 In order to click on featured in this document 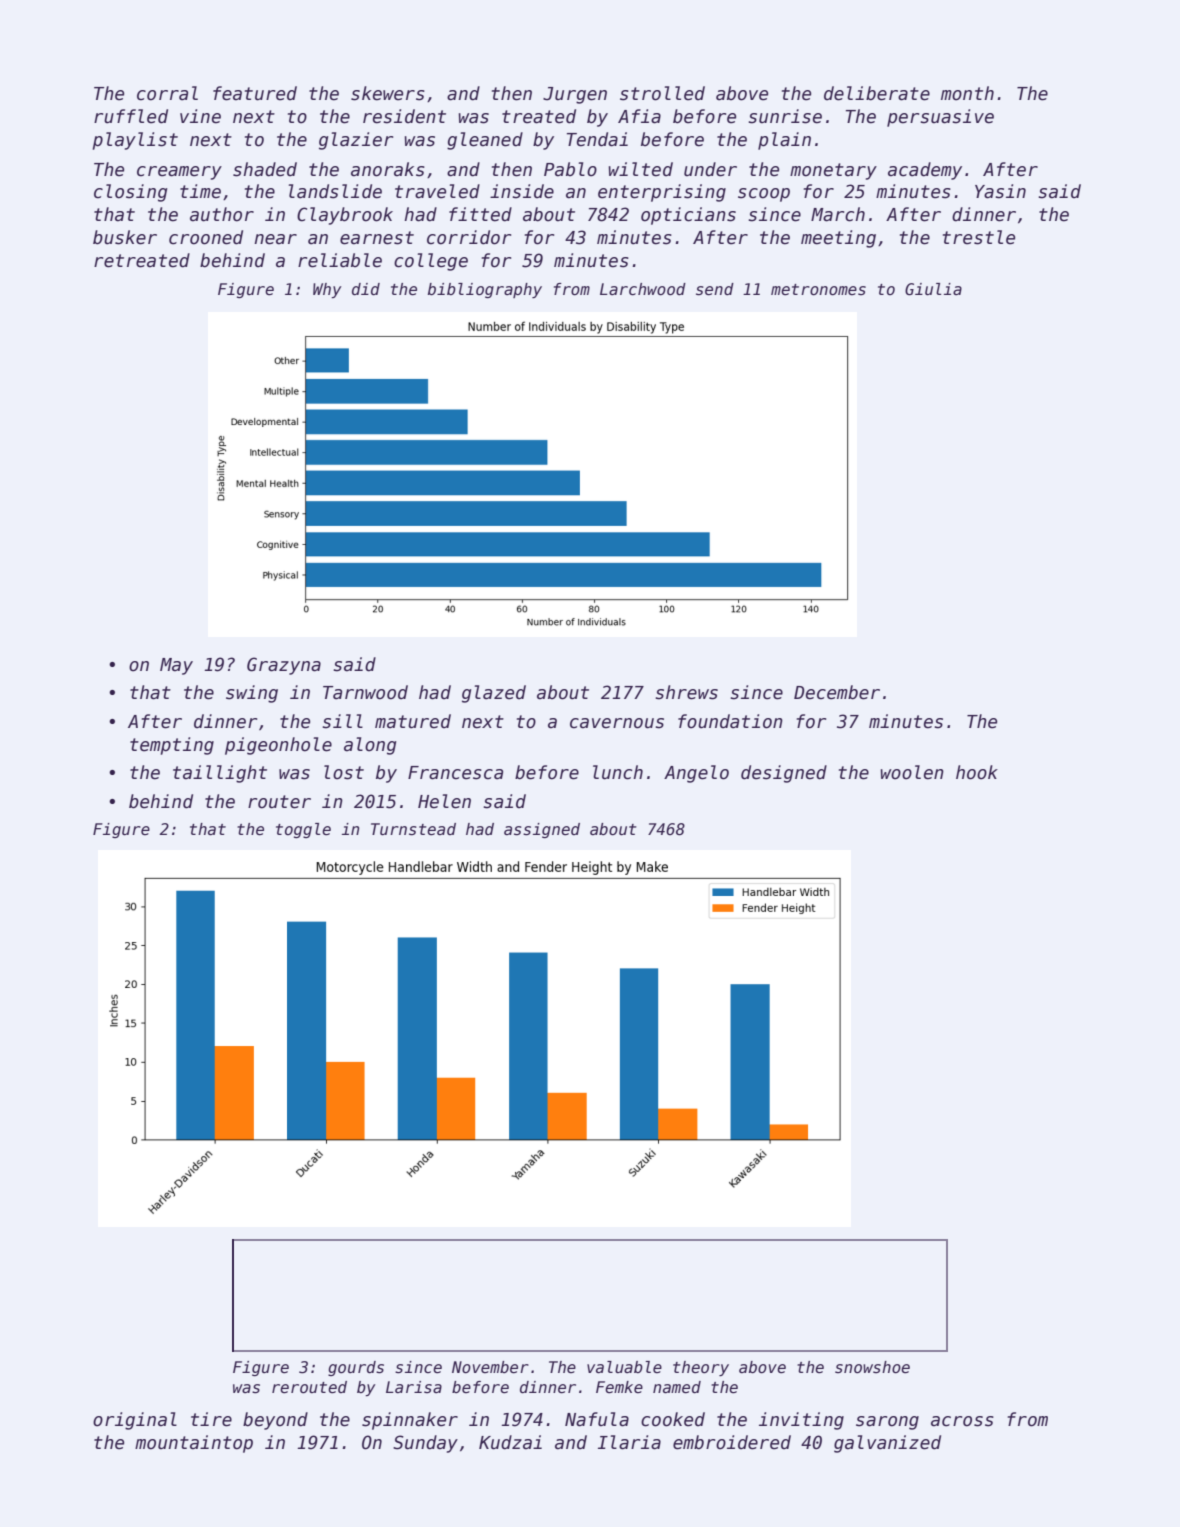, I will do `click(255, 93)`.
